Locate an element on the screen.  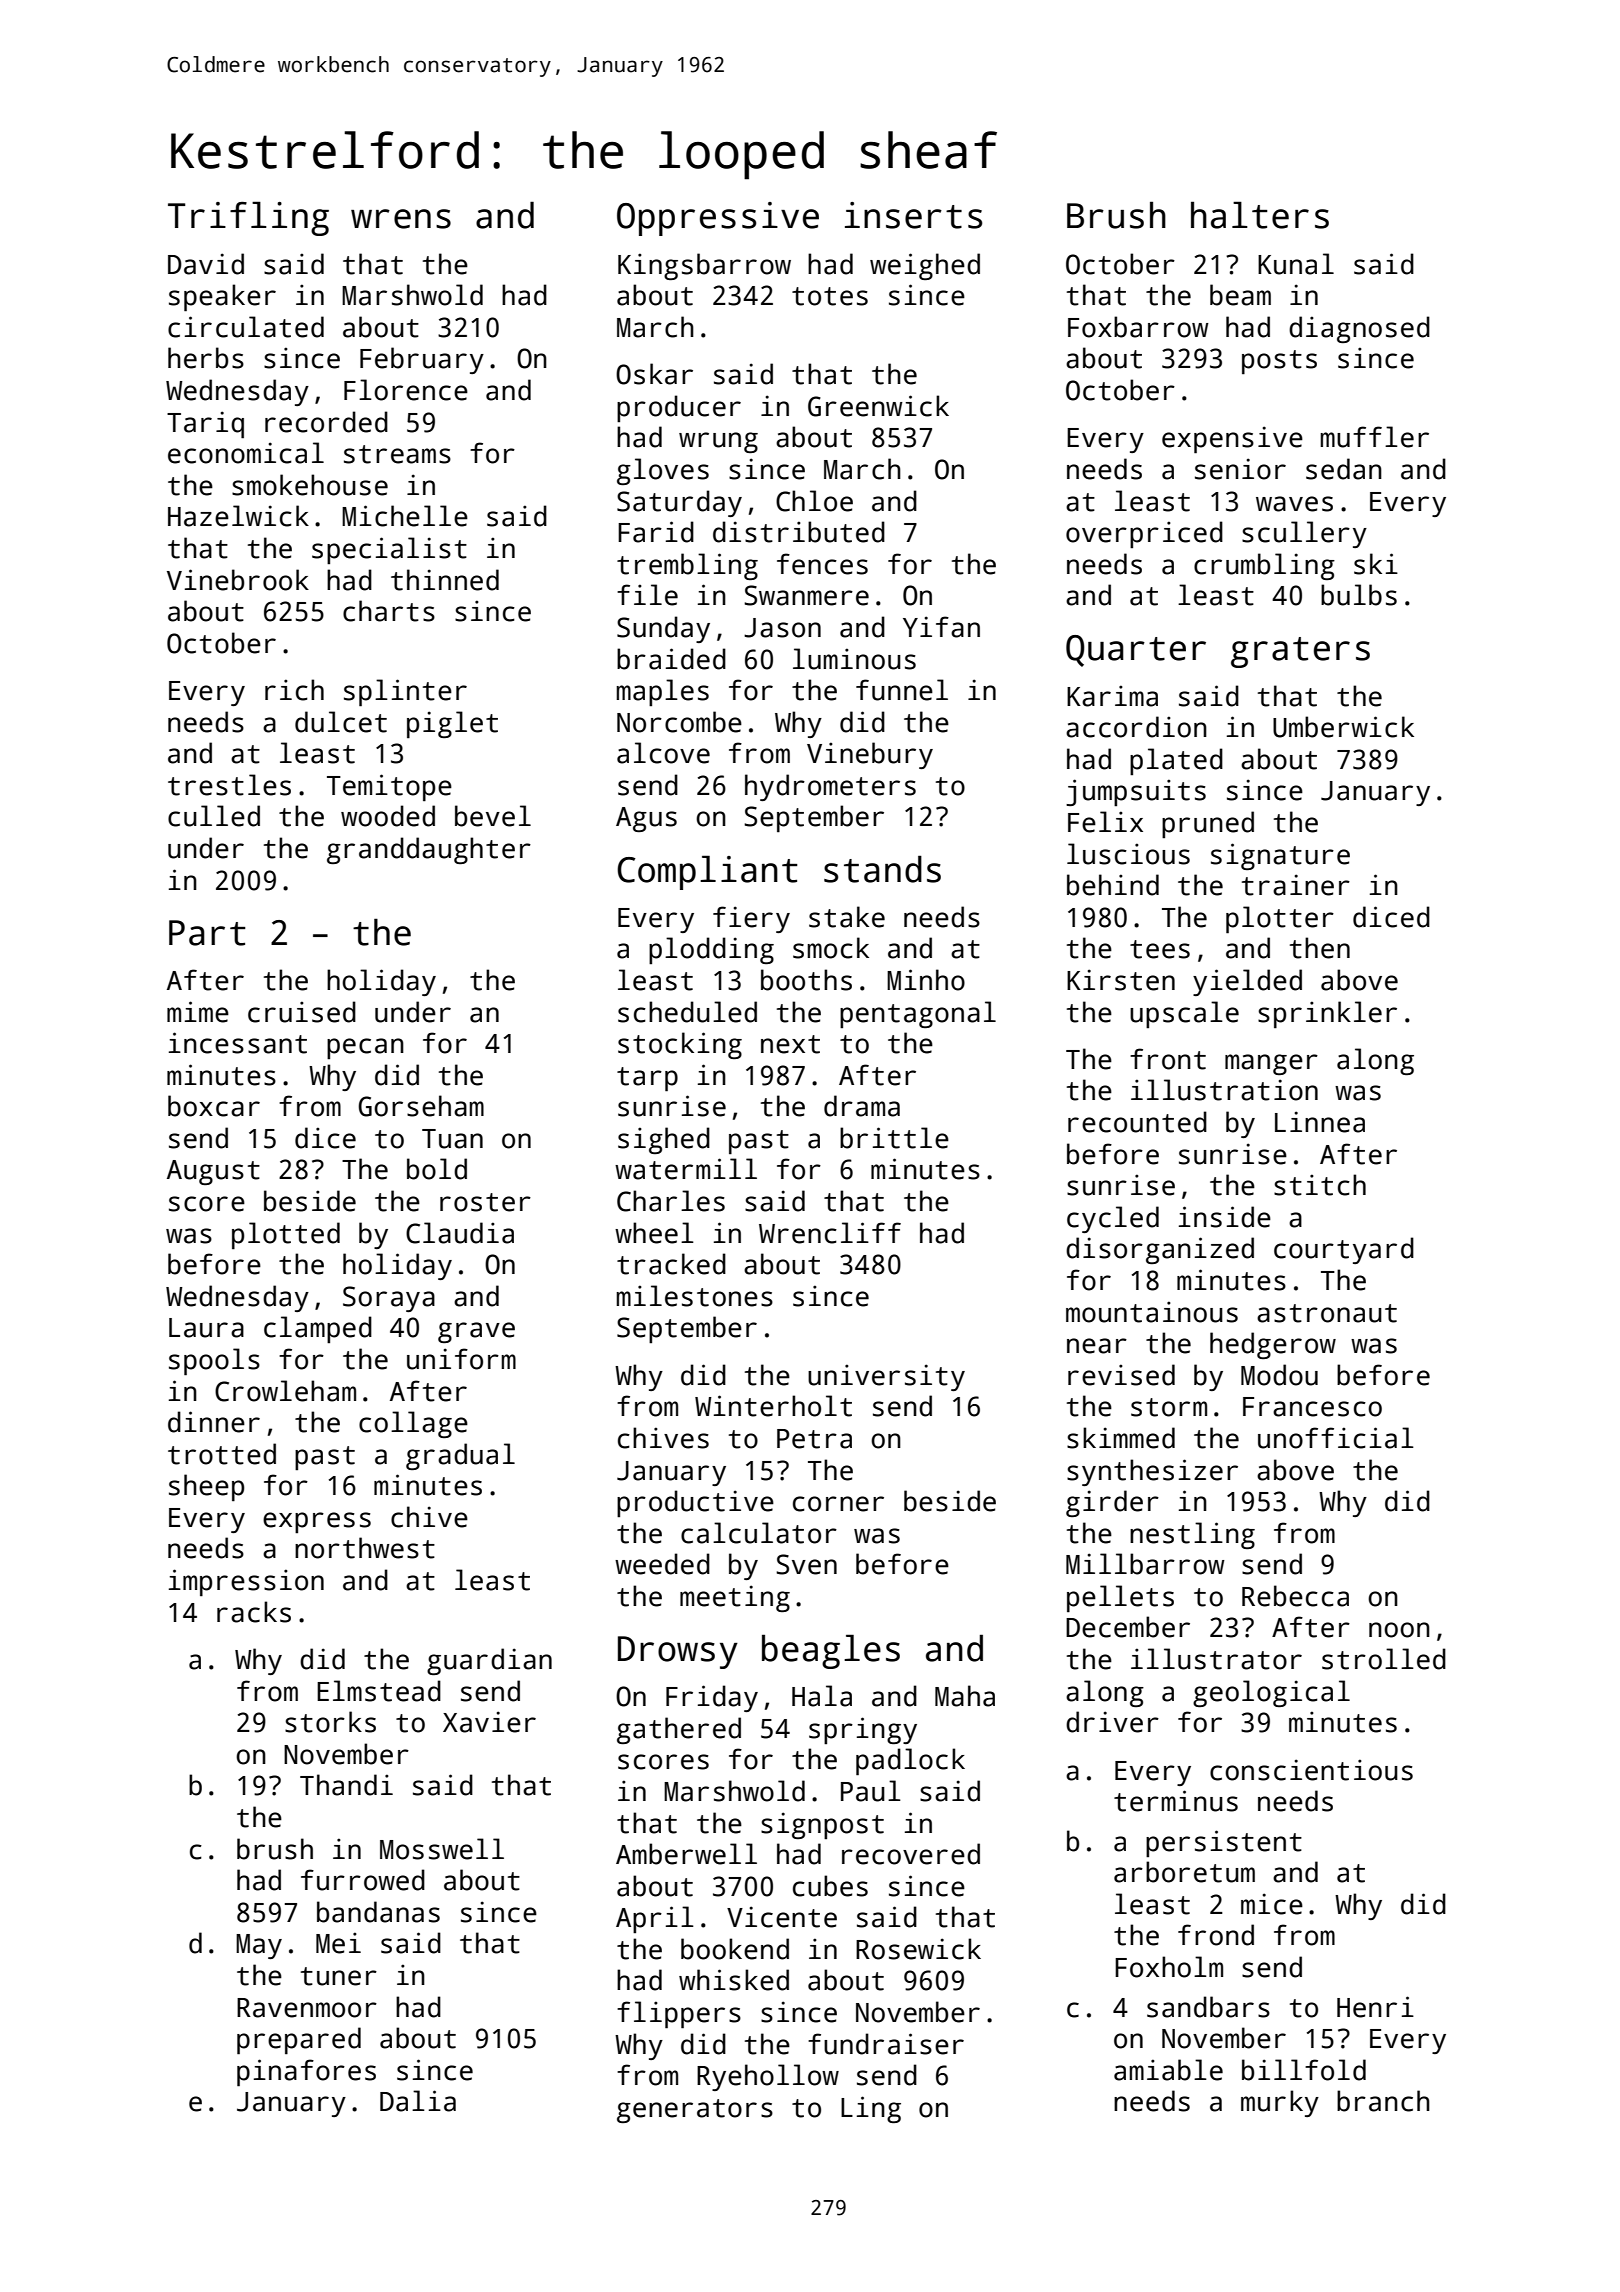
university is located at coordinates (886, 1377).
